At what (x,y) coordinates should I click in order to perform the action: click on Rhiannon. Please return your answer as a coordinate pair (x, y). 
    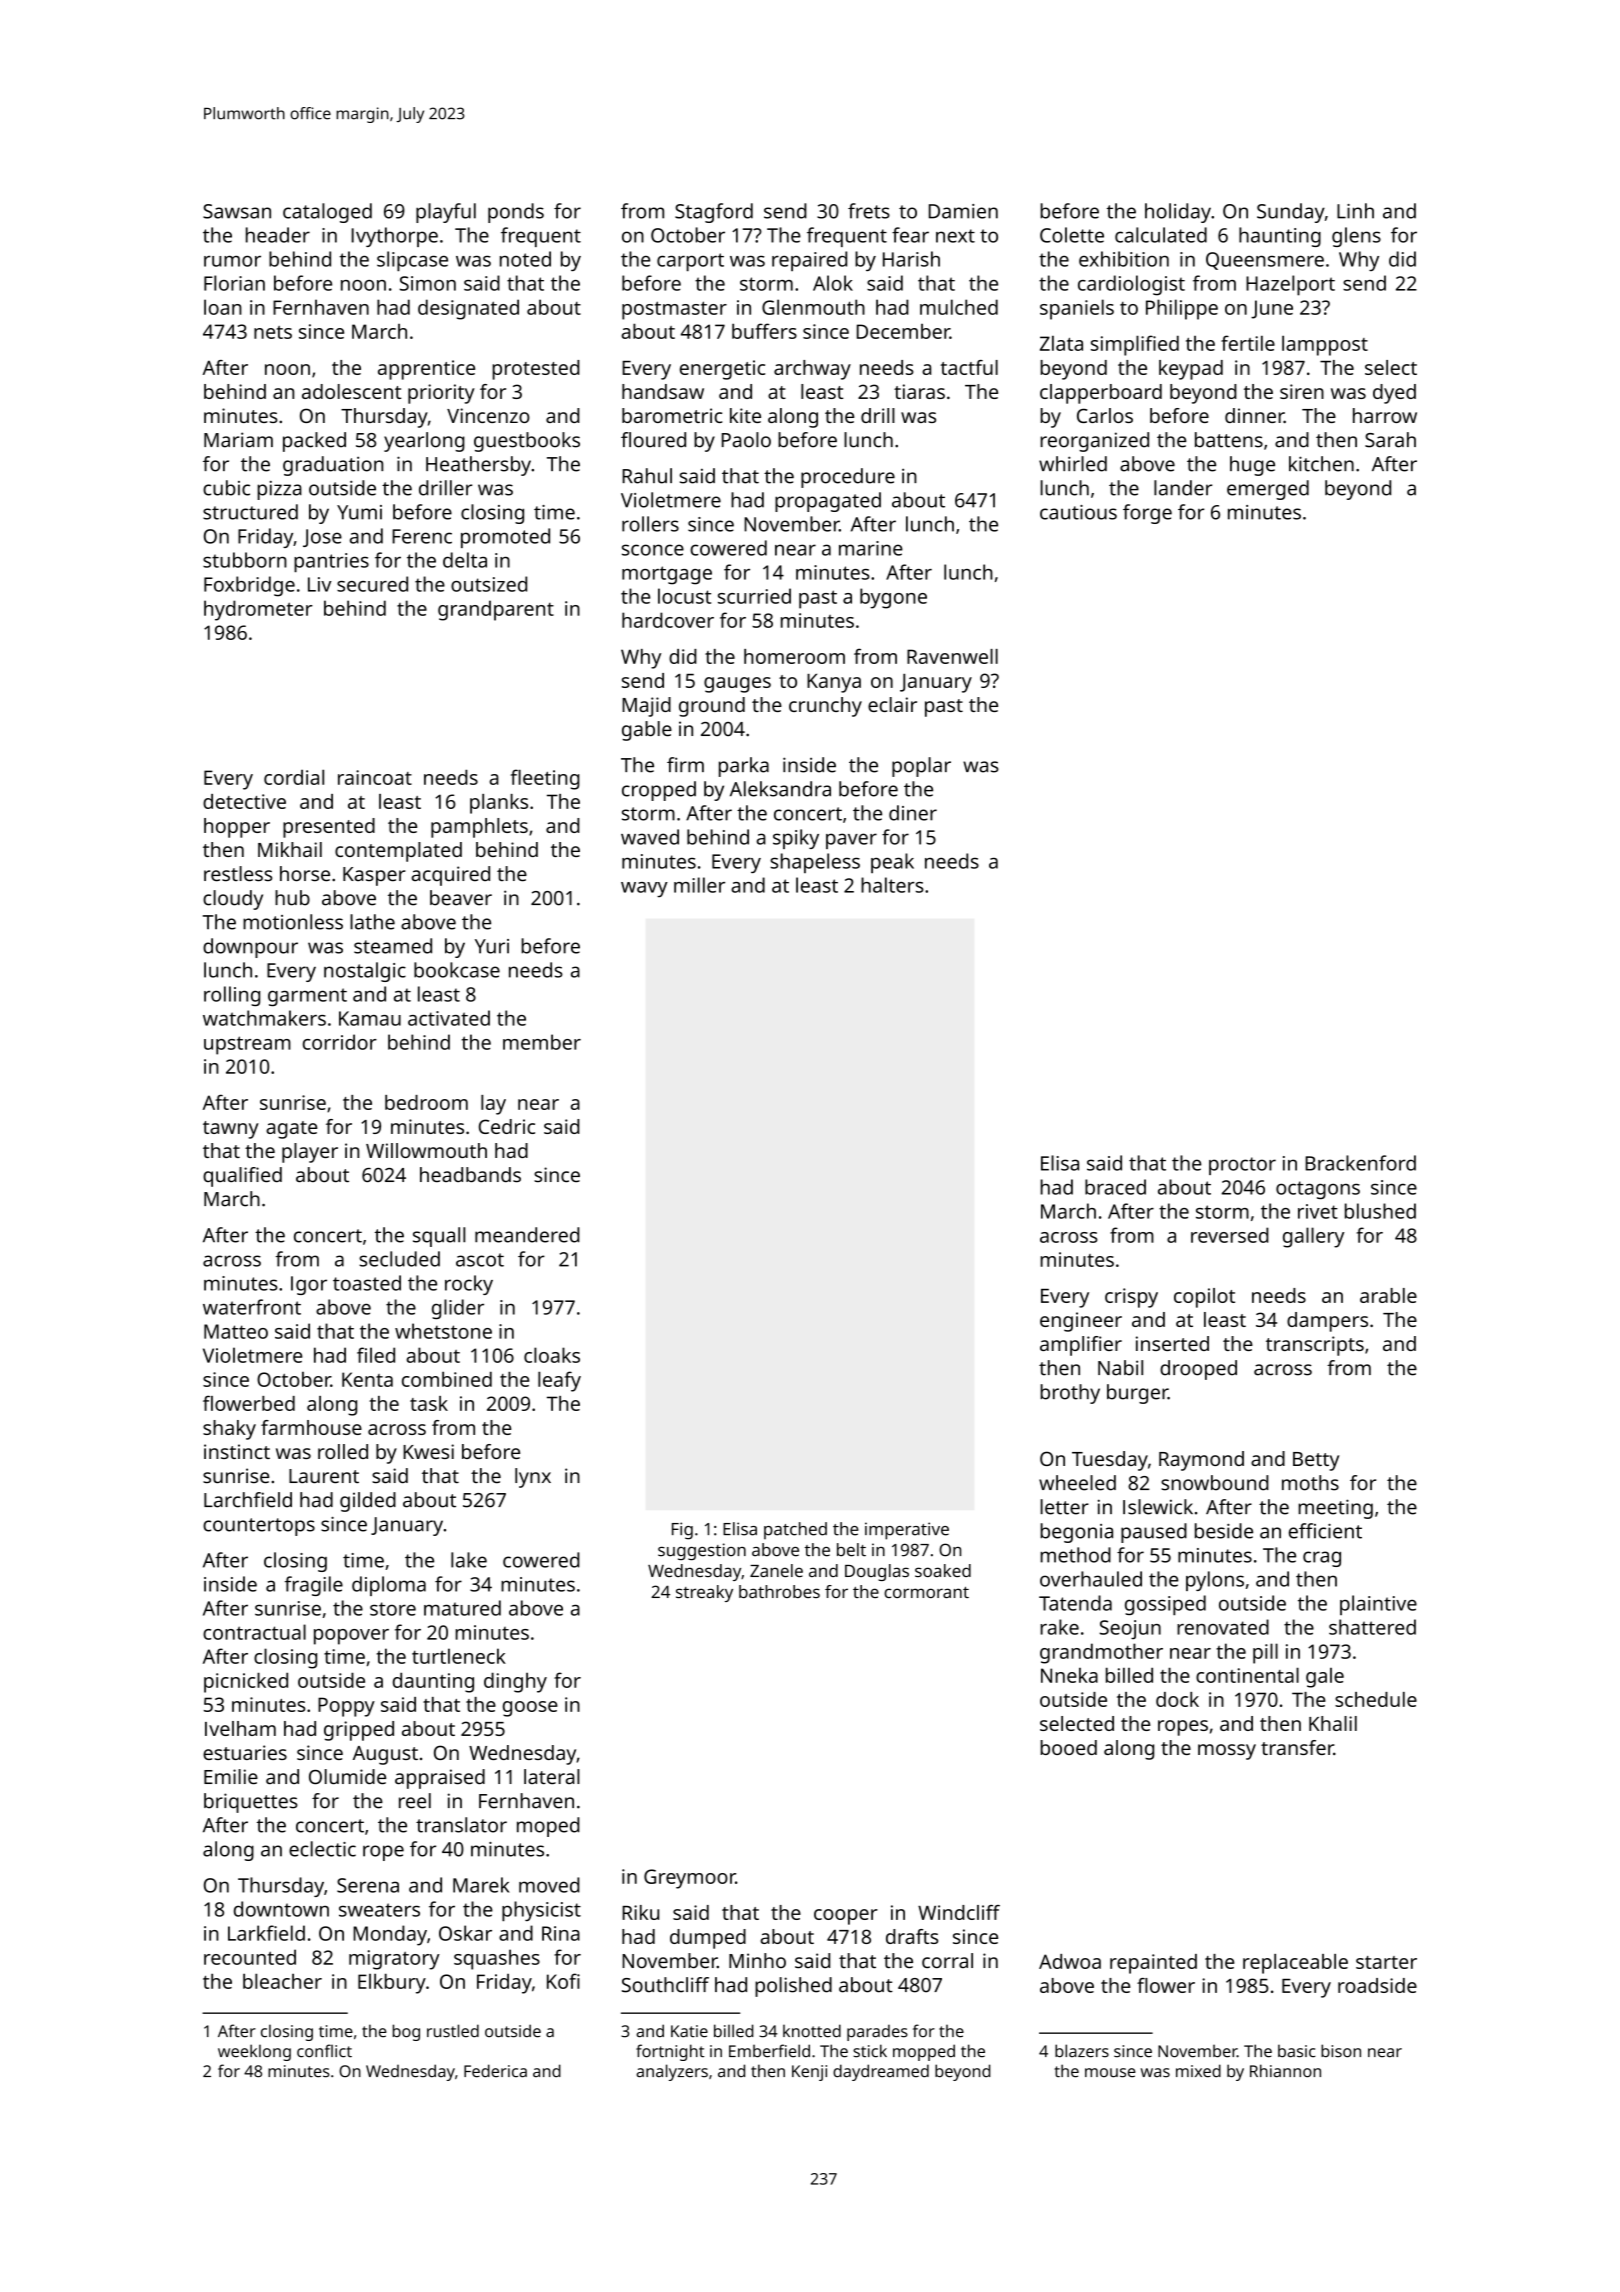
    Looking at the image, I should click on (1285, 2071).
